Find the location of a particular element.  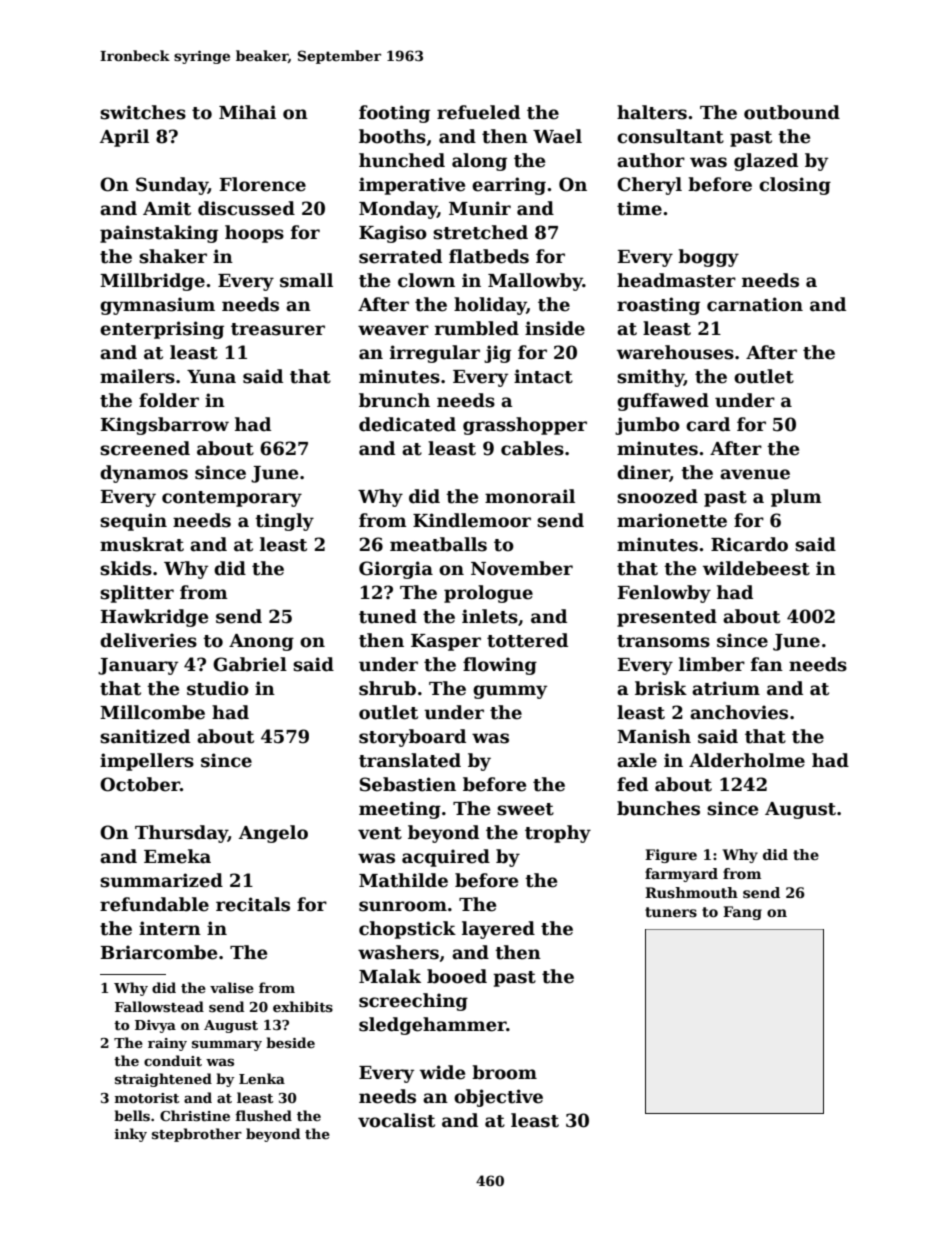

January is located at coordinates (138, 666).
